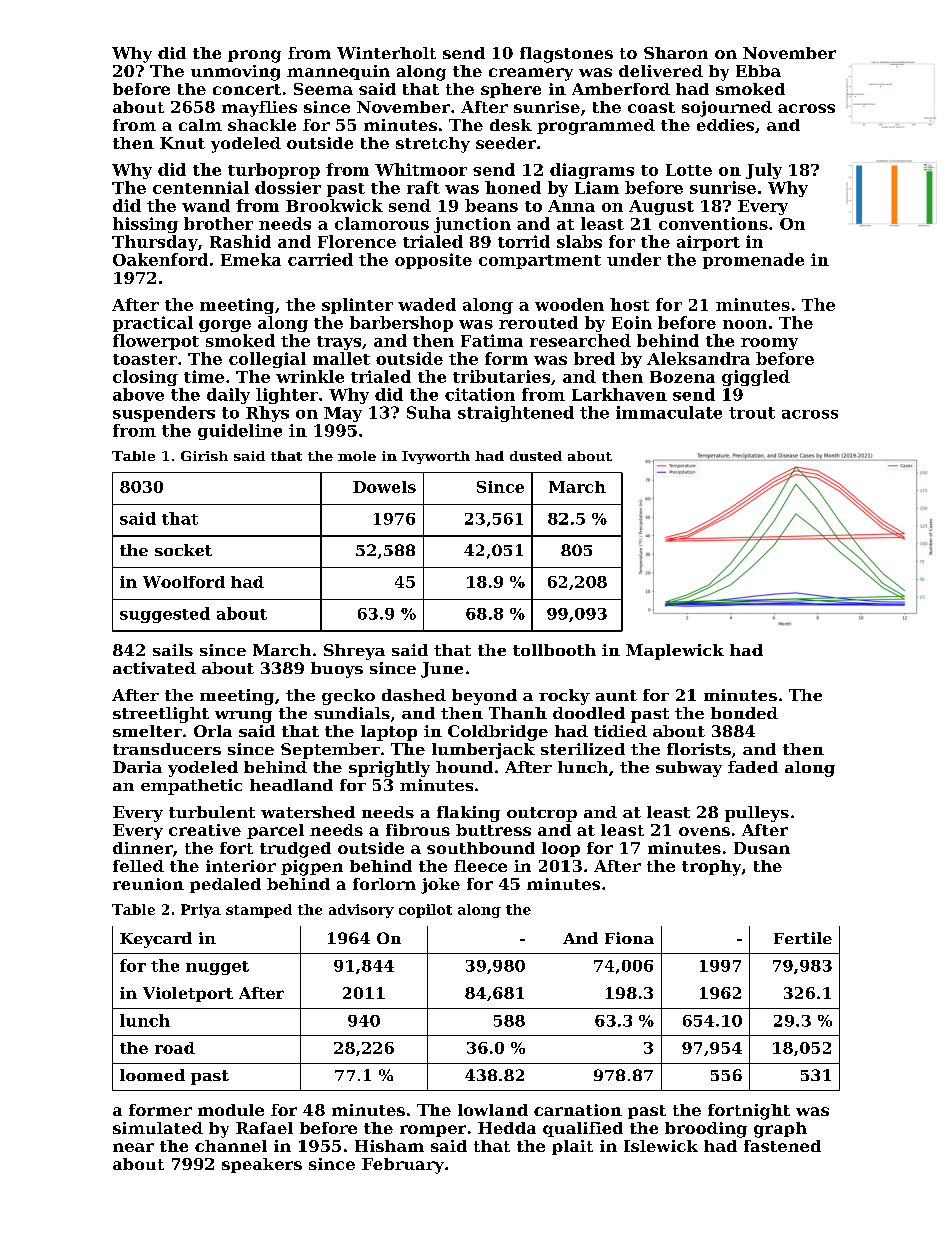 The image size is (952, 1233). I want to click on unmoving, so click(235, 73).
